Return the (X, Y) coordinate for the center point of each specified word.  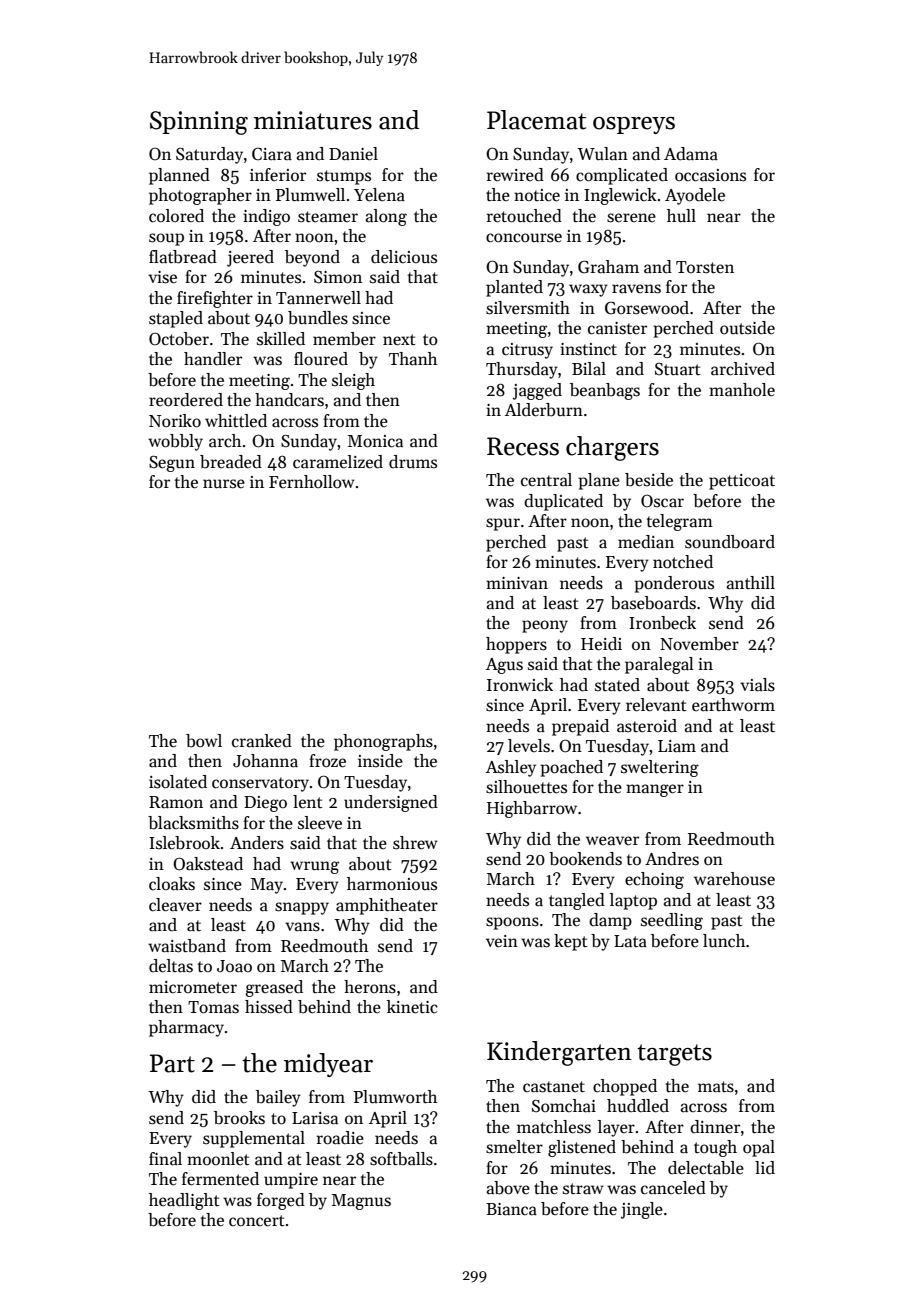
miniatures (313, 120)
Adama (691, 154)
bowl (204, 741)
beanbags (605, 391)
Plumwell (310, 194)
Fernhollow (312, 481)
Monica (375, 441)
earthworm (733, 705)
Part (172, 1063)
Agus (504, 666)
